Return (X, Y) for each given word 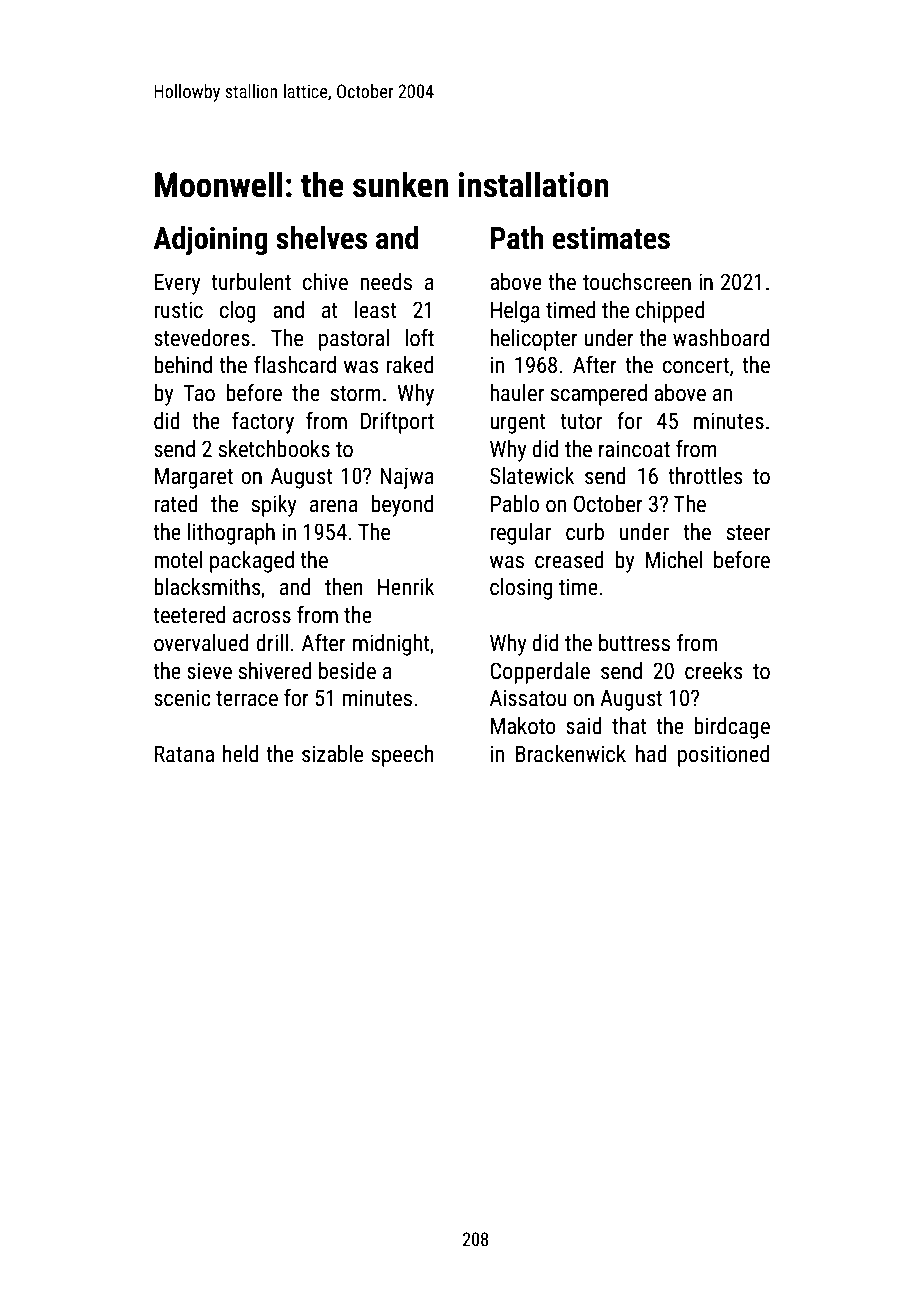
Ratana (184, 754)
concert (696, 366)
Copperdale (540, 673)
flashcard (295, 365)
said (584, 726)
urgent (517, 424)
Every (178, 284)
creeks (714, 671)
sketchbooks (274, 449)
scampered (599, 395)
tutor (581, 422)
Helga (515, 312)
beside (347, 671)
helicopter (534, 340)
